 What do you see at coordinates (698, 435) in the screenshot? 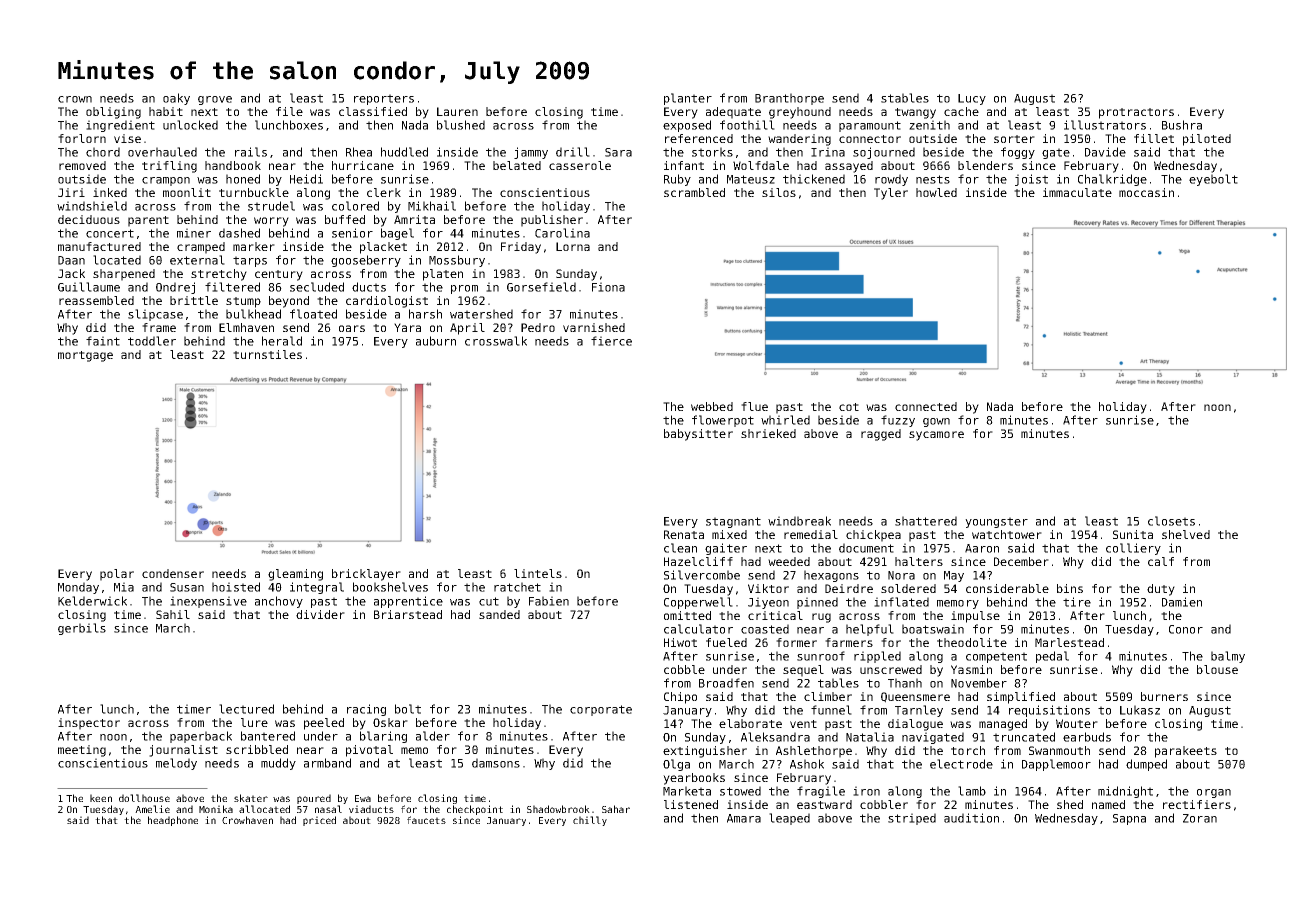
I see `babysitter` at bounding box center [698, 435].
